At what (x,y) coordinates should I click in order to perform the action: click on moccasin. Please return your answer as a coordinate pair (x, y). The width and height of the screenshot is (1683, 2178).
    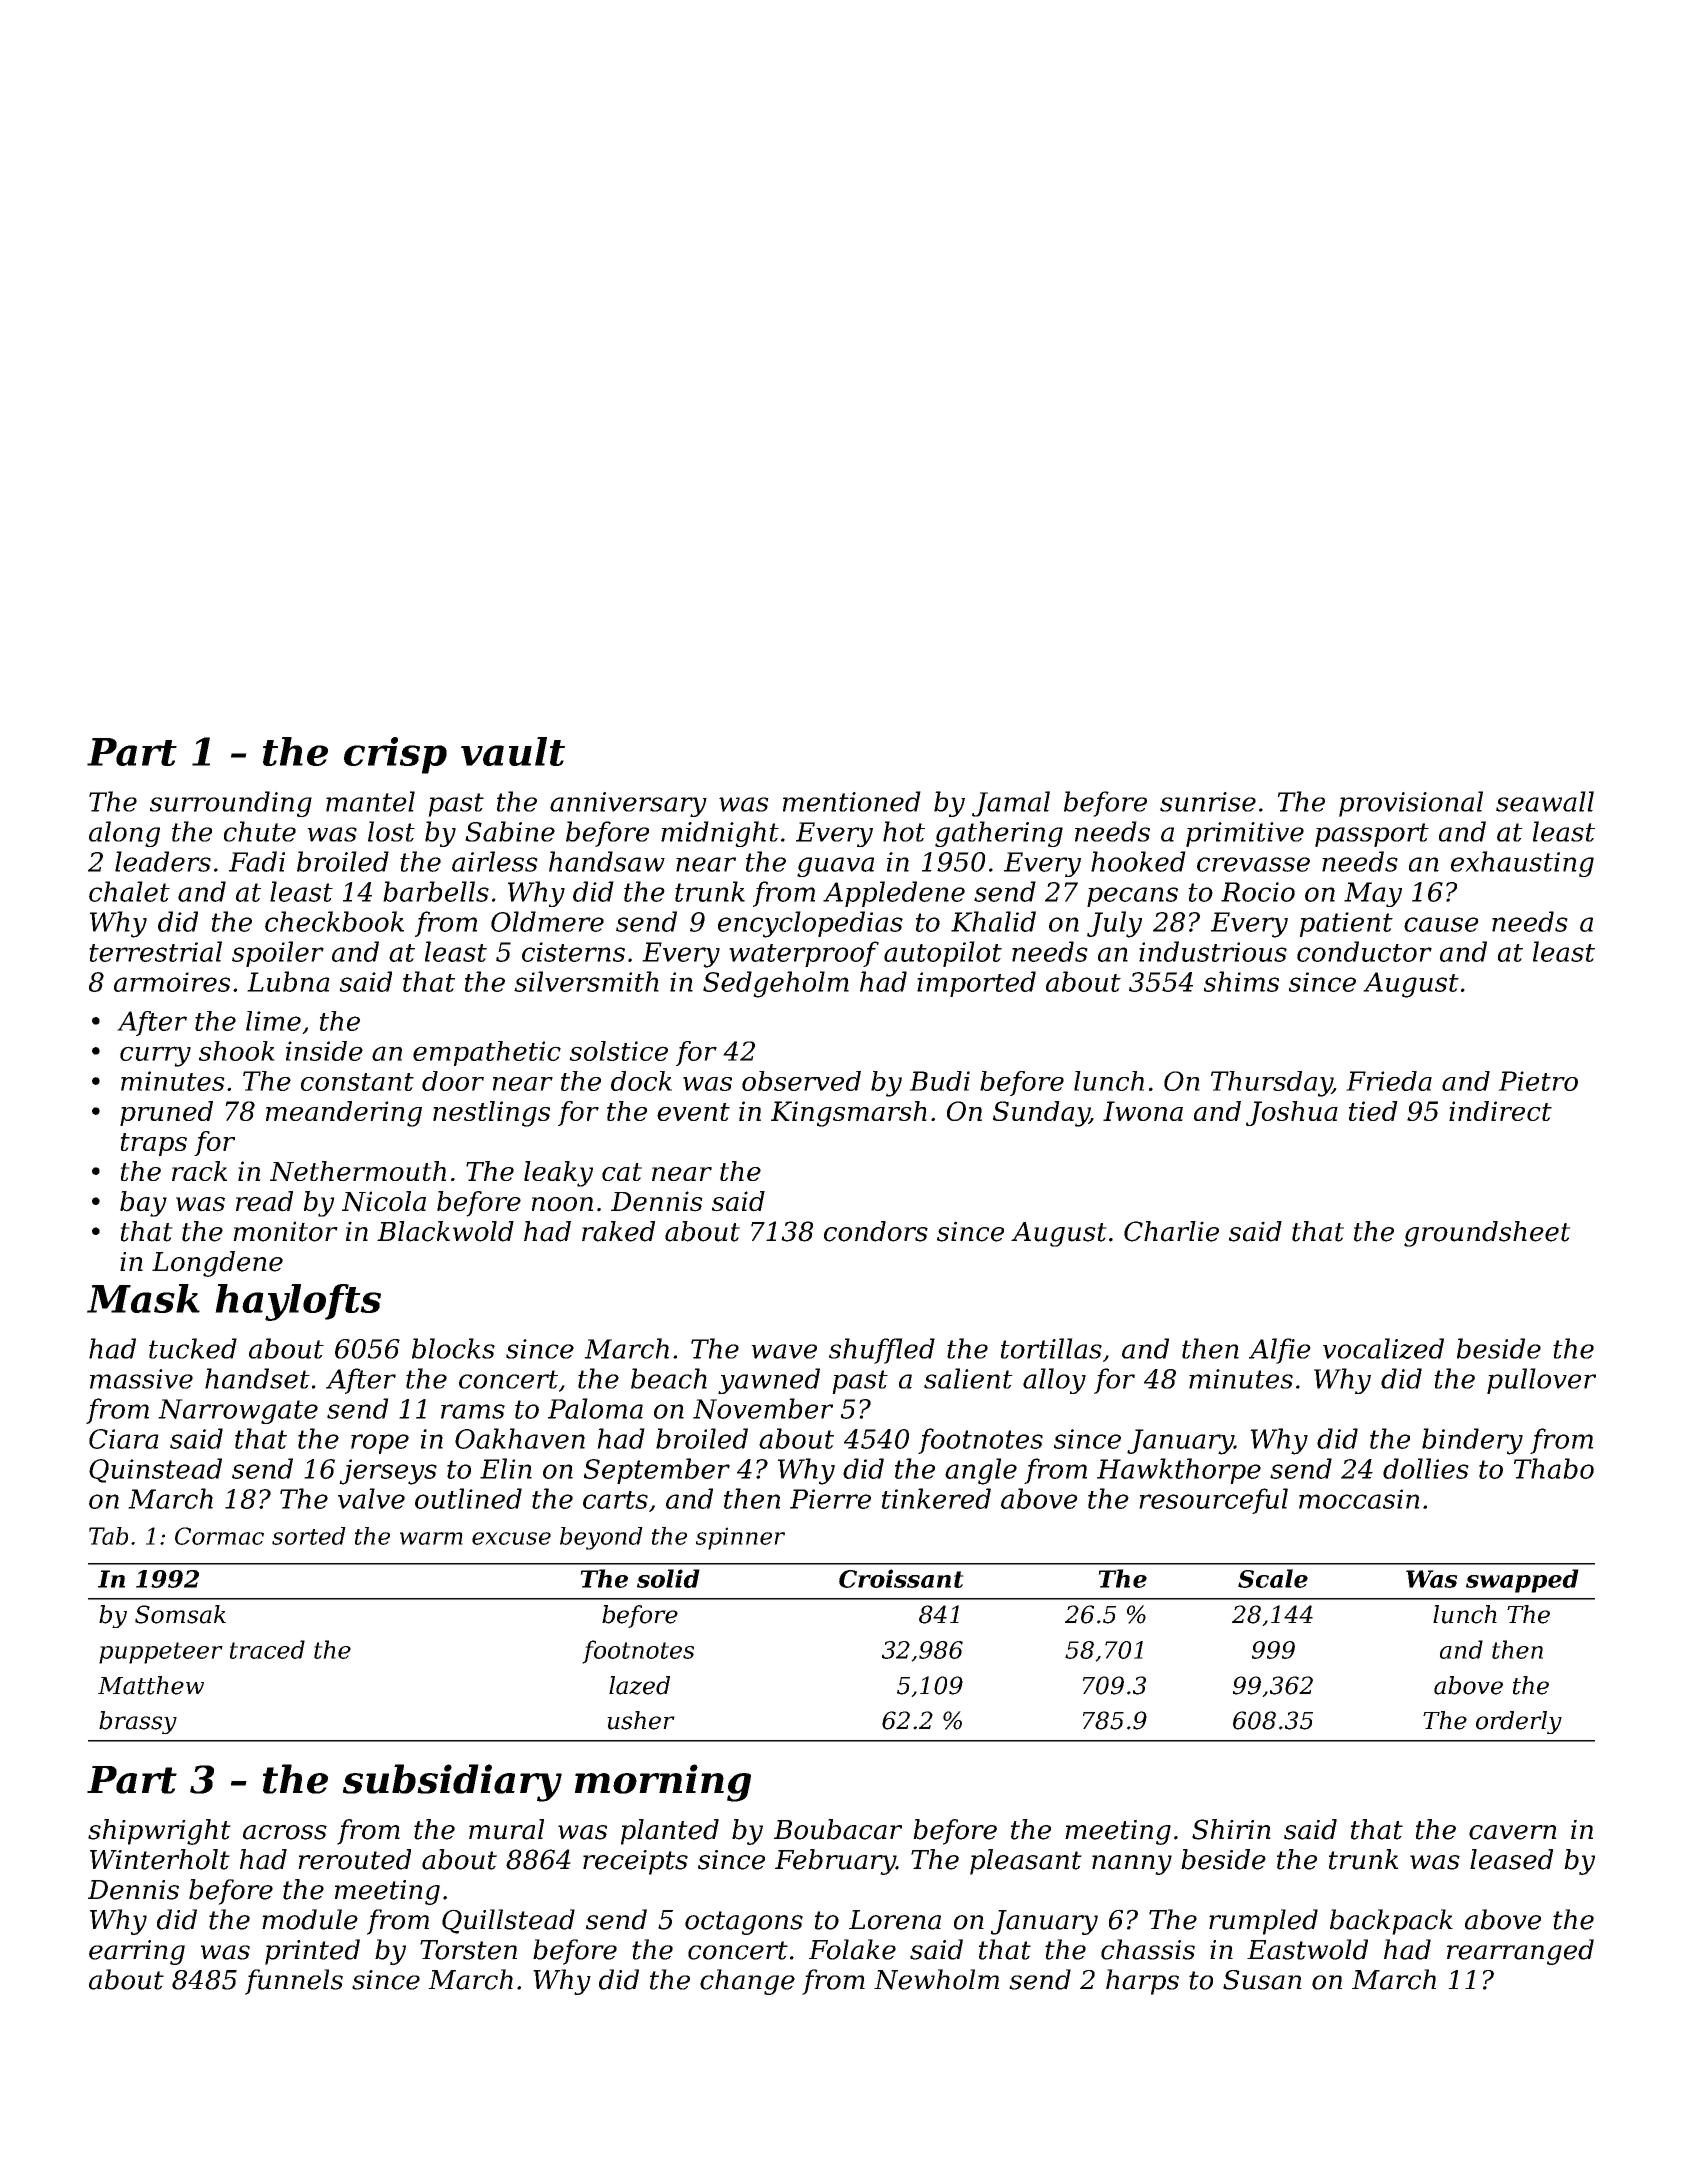
    Looking at the image, I should click on (1359, 1499).
